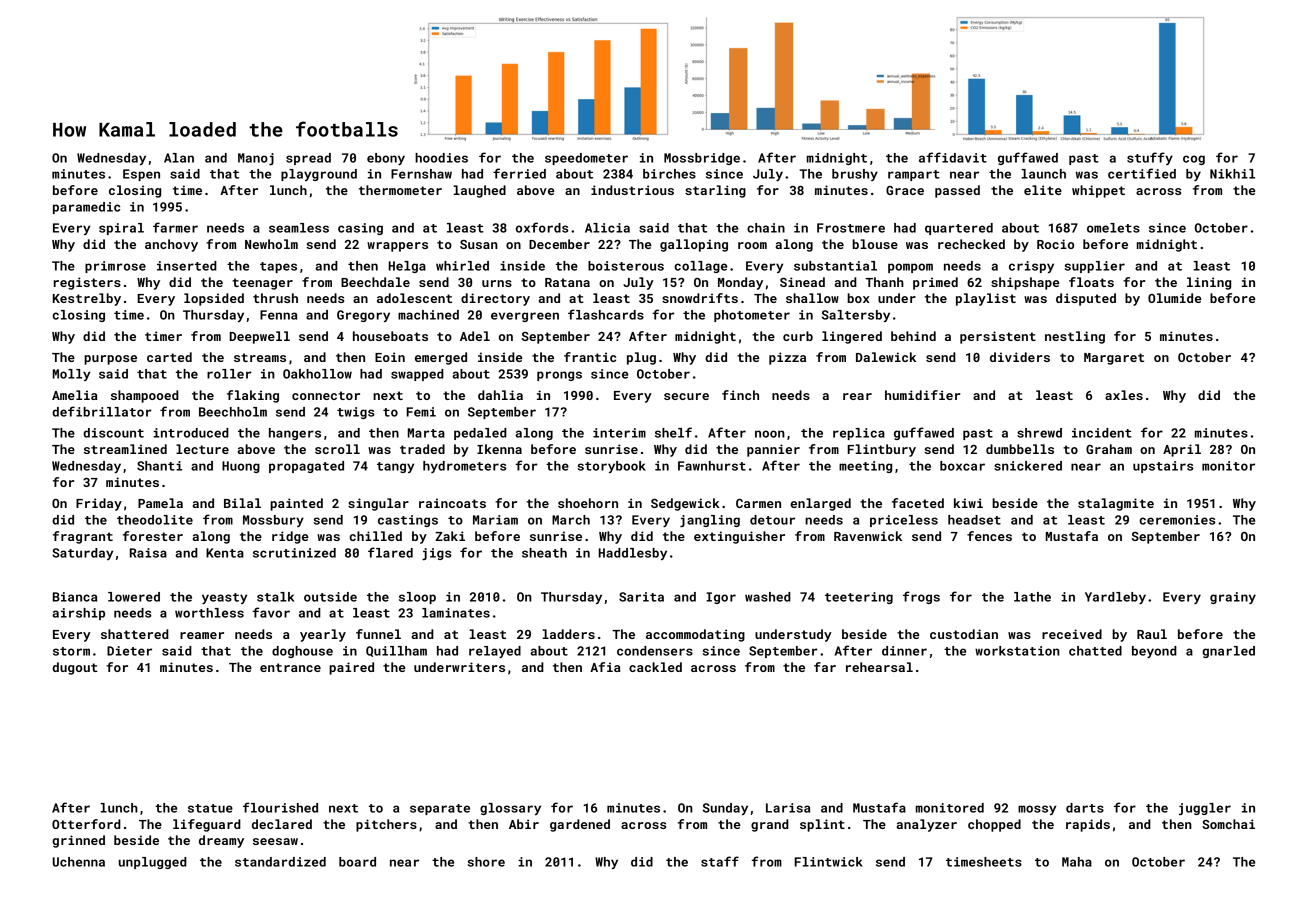  Describe the element at coordinates (125, 449) in the screenshot. I see `streamlined` at that location.
